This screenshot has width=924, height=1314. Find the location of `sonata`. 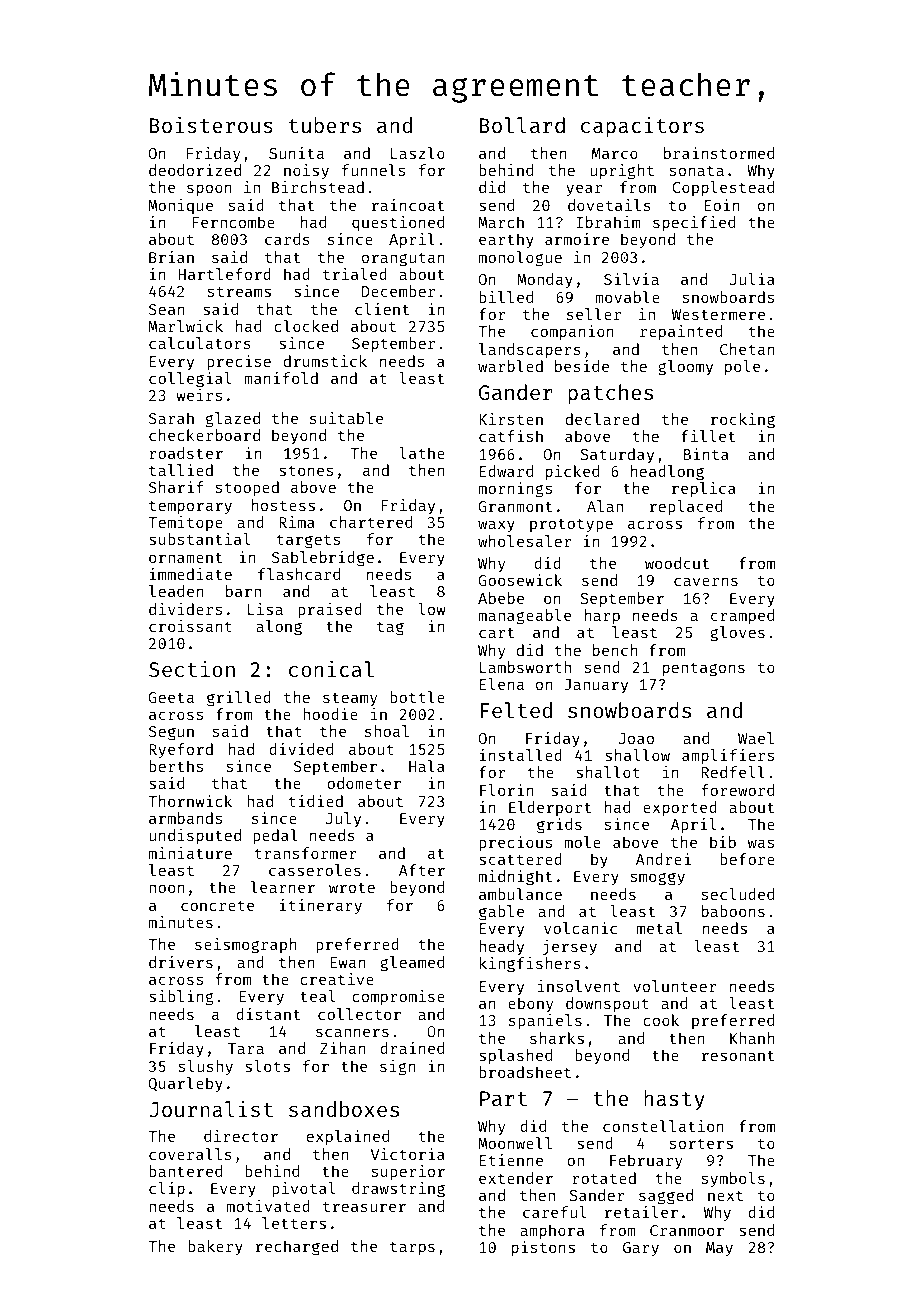

sonata is located at coordinates (697, 171).
